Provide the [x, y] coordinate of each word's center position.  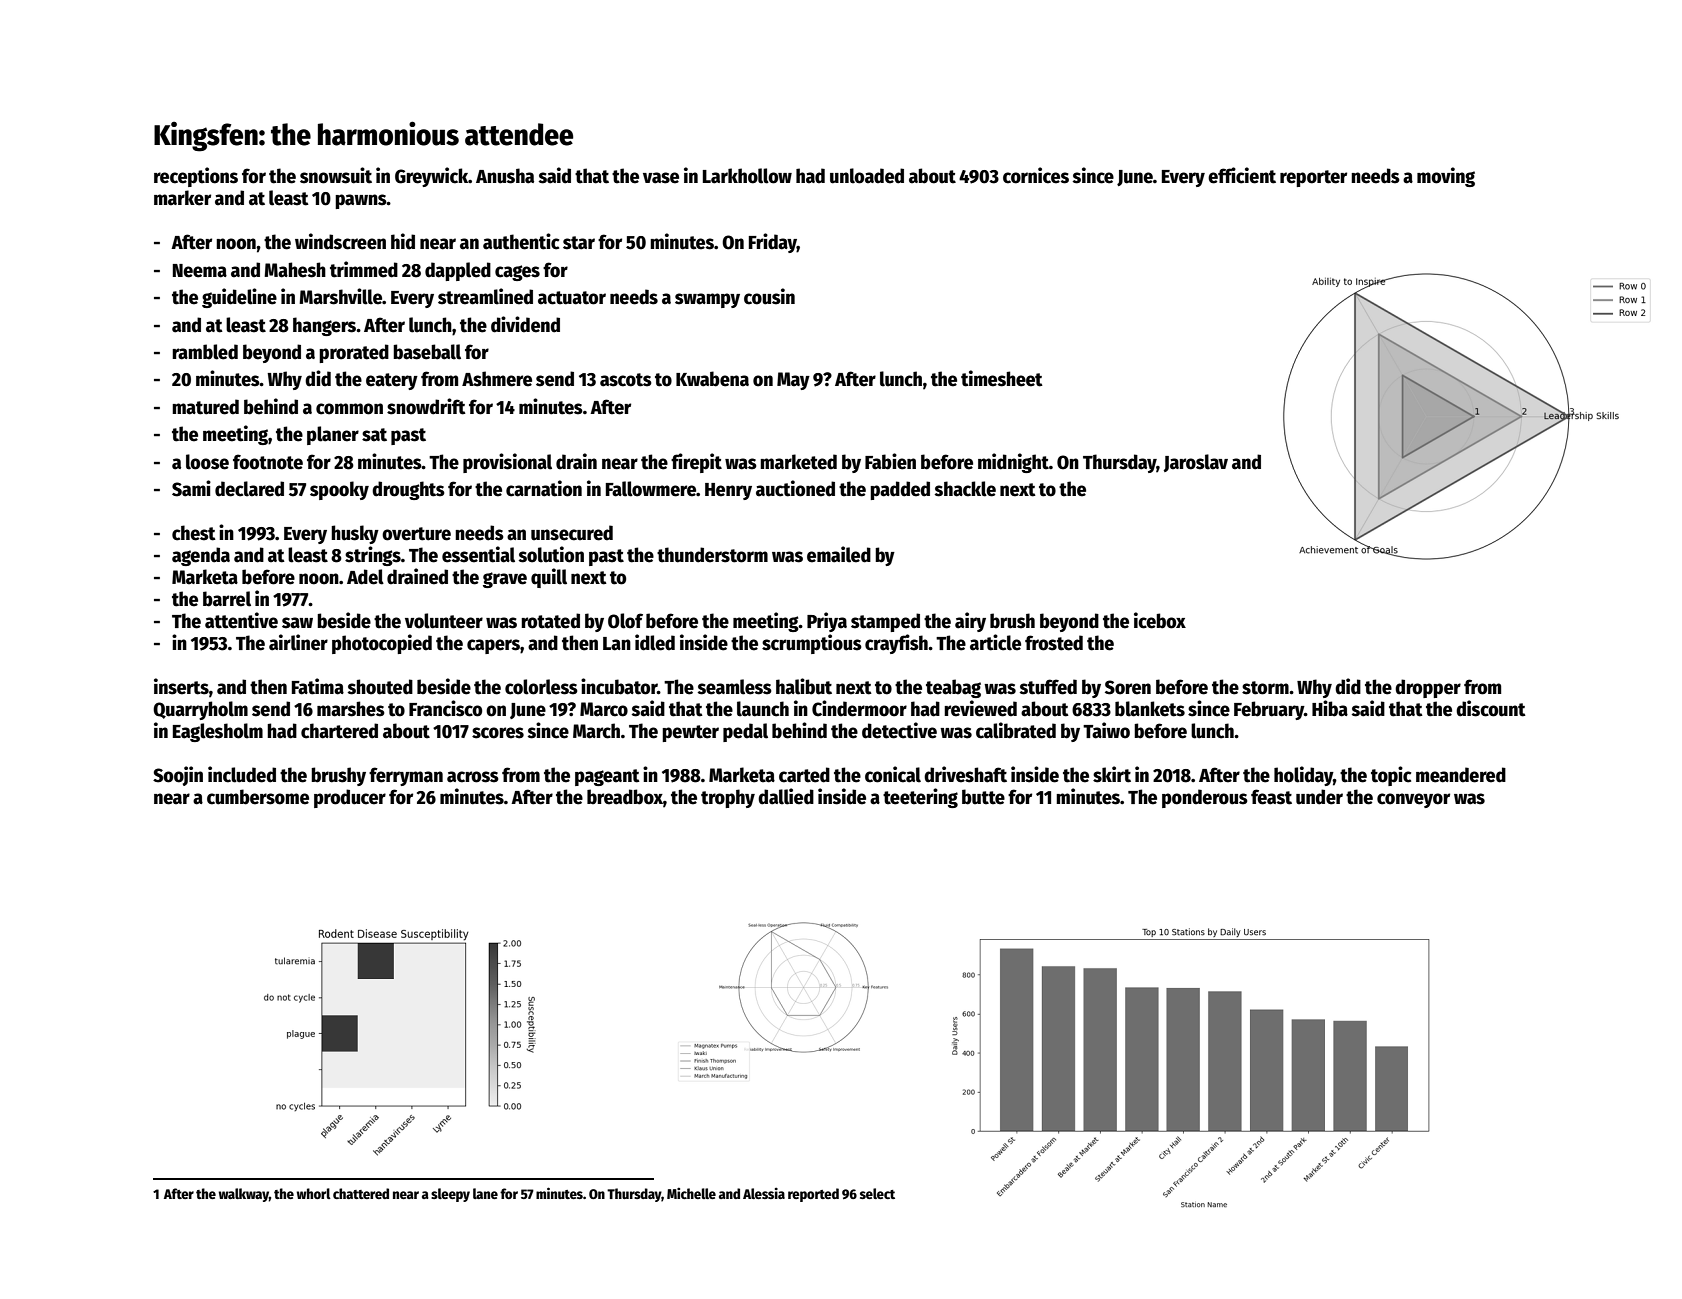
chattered [361, 1193]
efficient [1242, 175]
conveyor [1413, 800]
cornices [1036, 175]
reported [813, 1195]
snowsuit [336, 175]
